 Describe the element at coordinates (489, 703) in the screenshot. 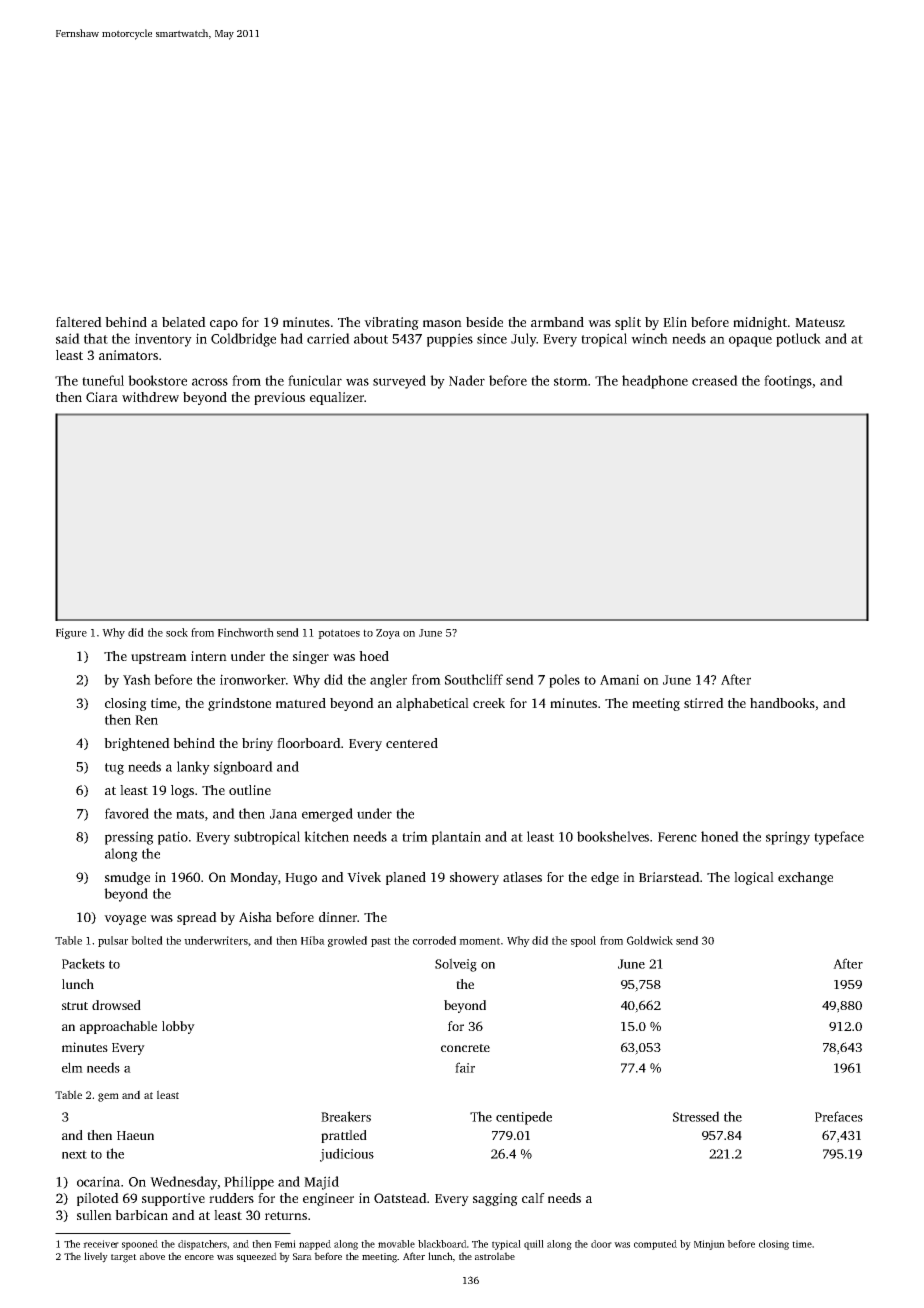

I see `creek` at that location.
